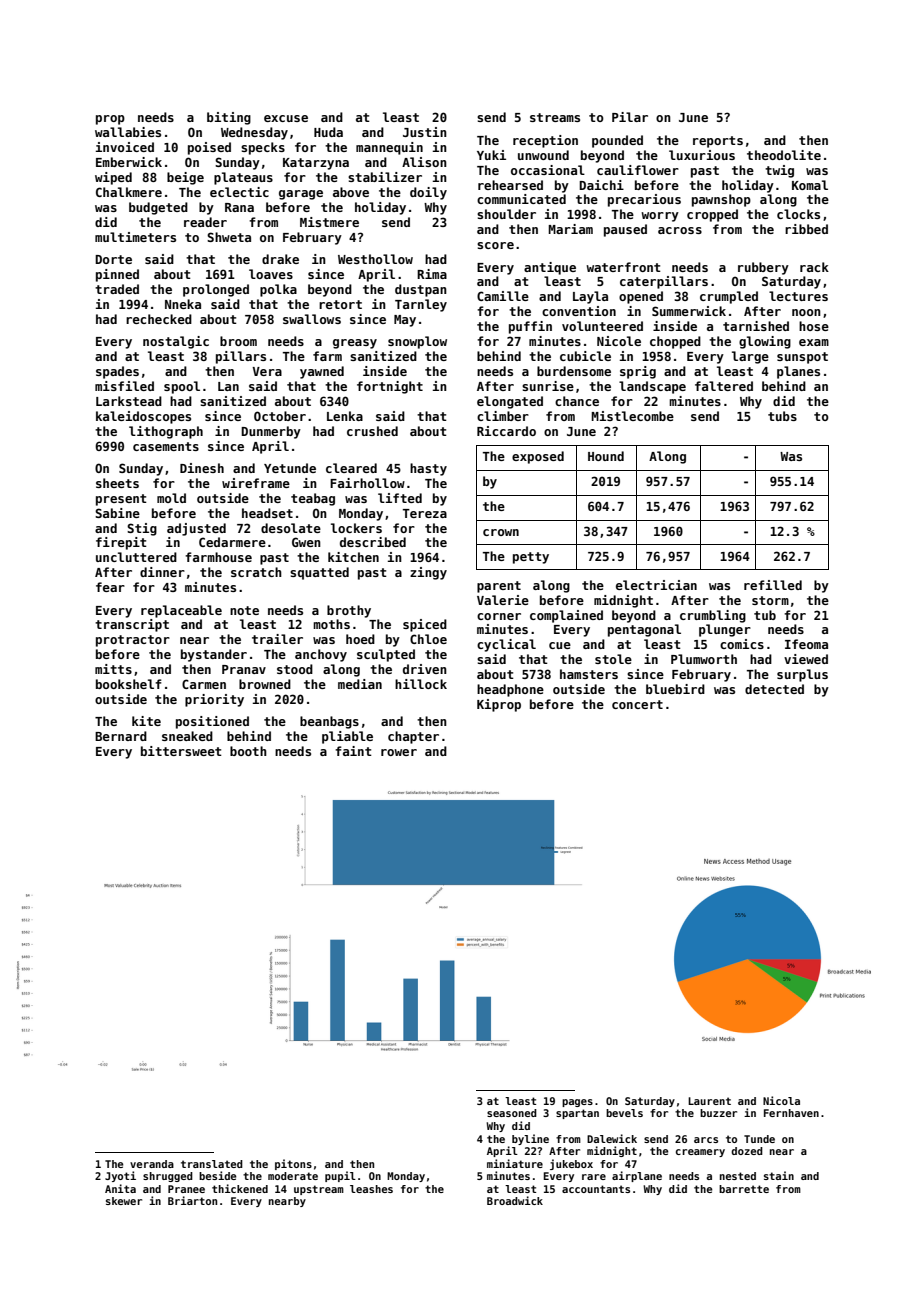 Image resolution: width=924 pixels, height=1308 pixels. I want to click on Hound, so click(606, 456).
